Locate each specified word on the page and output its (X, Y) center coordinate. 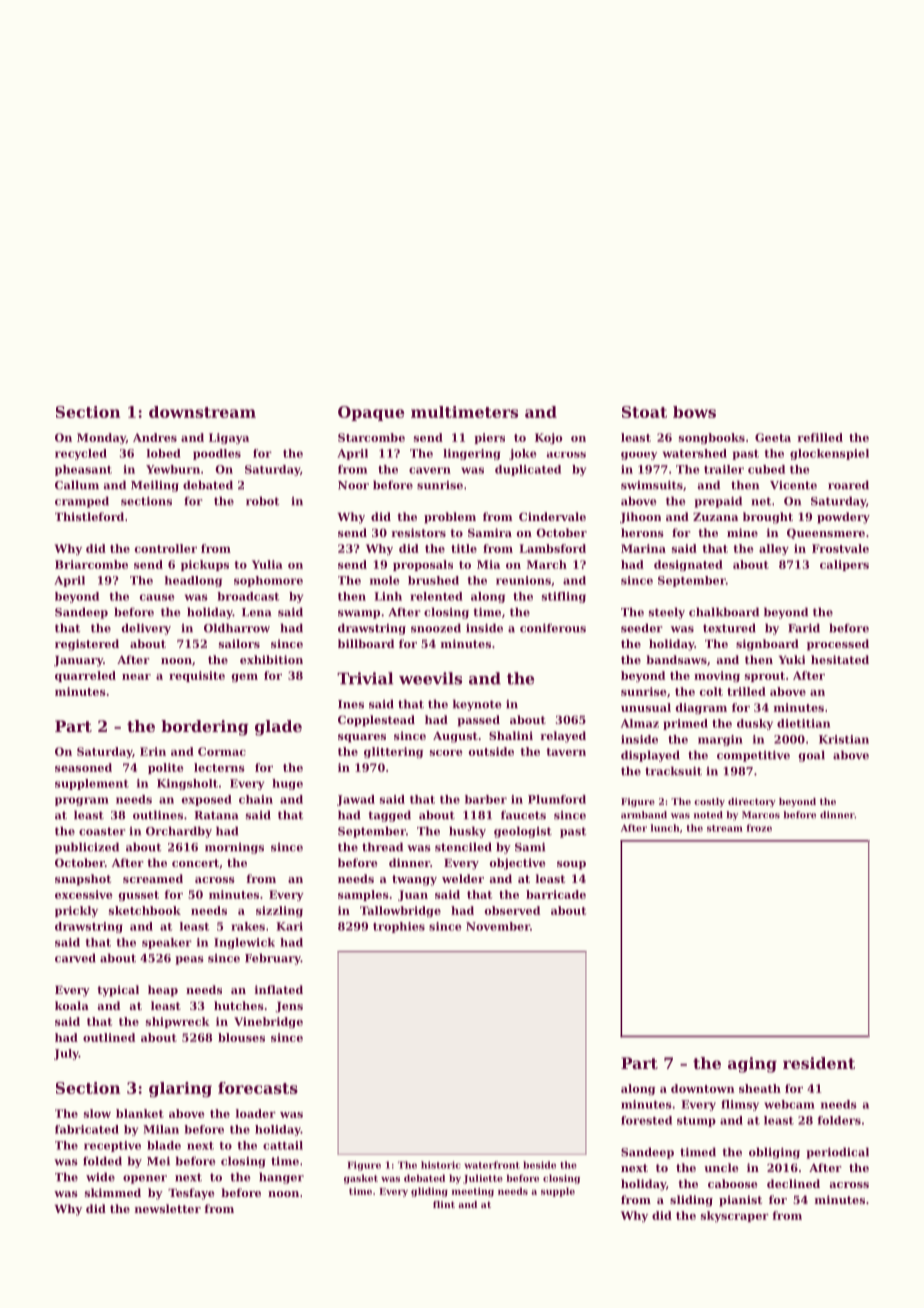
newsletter (168, 1208)
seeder (642, 628)
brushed (433, 580)
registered (87, 645)
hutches (239, 1005)
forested (646, 1120)
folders (839, 1120)
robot (262, 501)
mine (742, 532)
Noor (353, 485)
